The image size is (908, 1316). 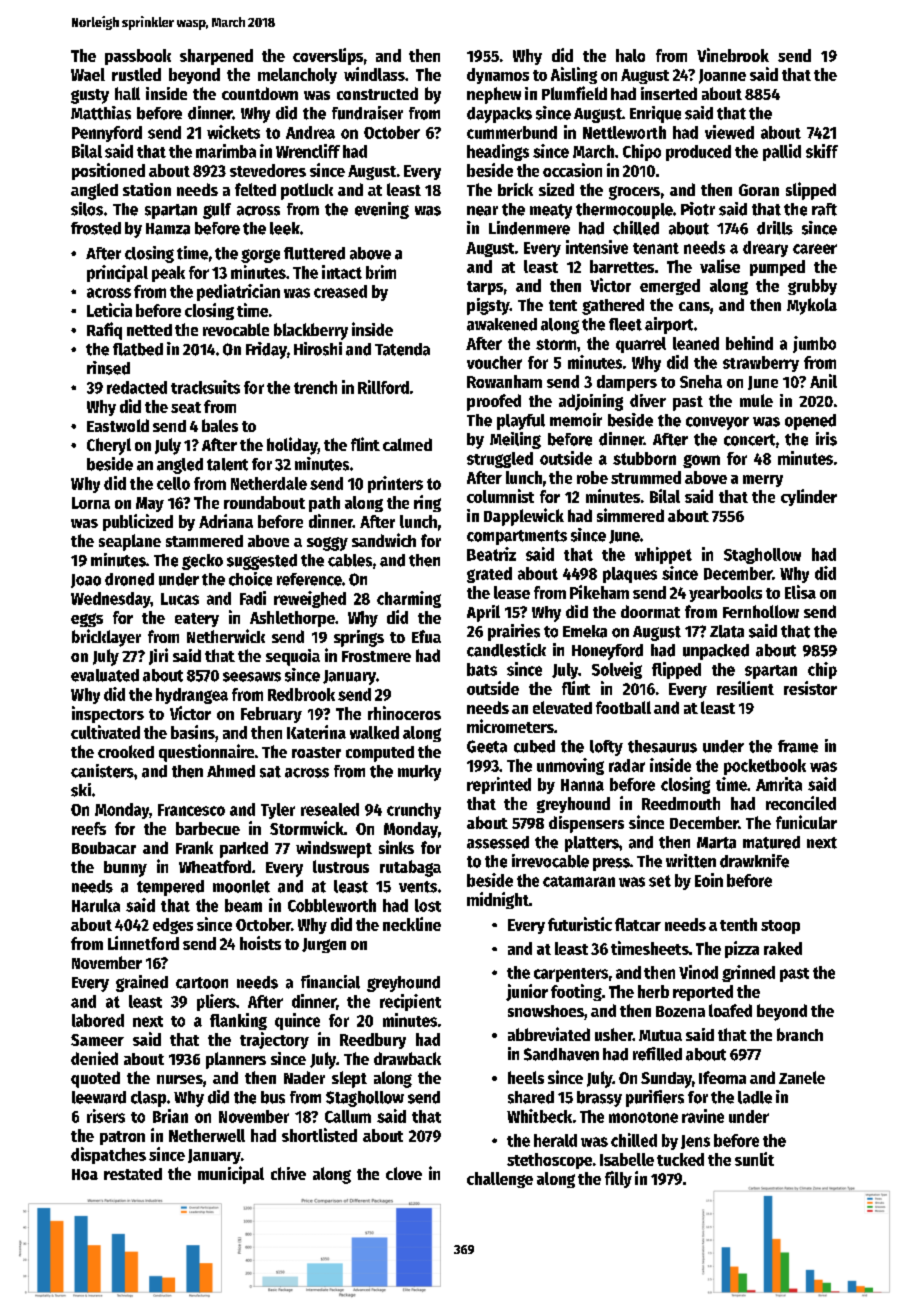 What do you see at coordinates (170, 888) in the image?
I see `tempered` at bounding box center [170, 888].
